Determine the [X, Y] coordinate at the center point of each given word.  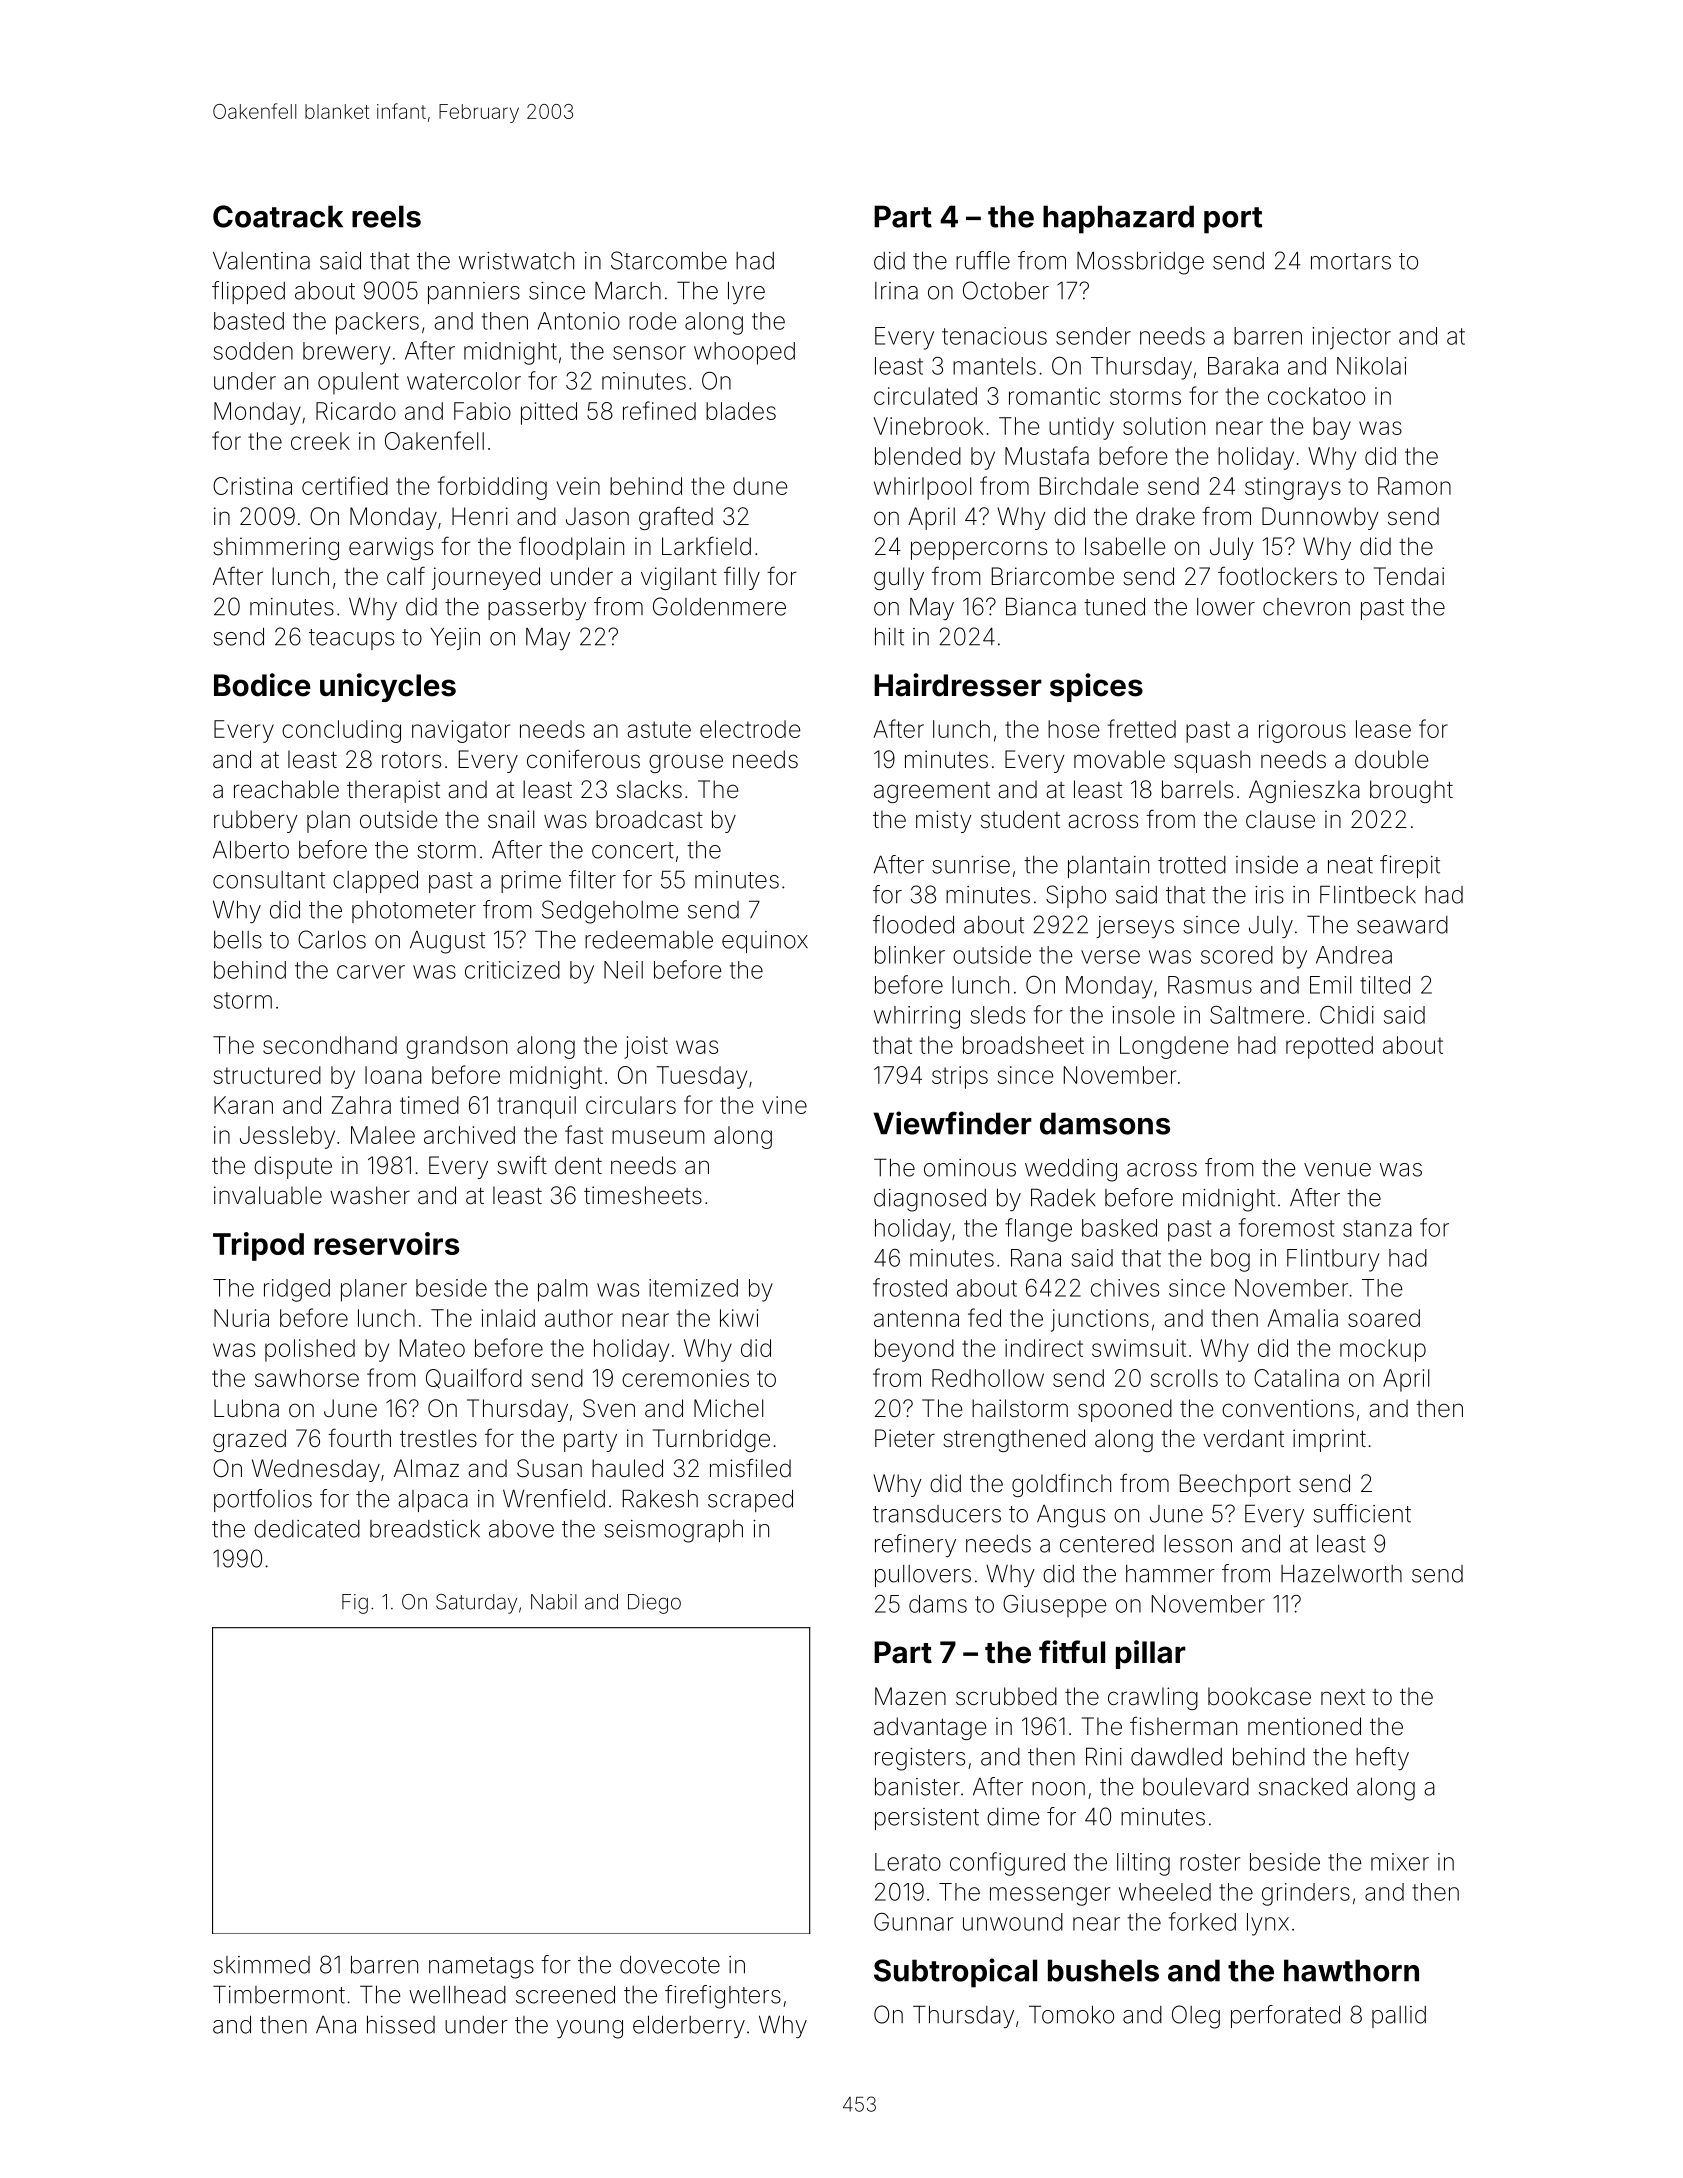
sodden [253, 351]
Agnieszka [1304, 791]
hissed [401, 2025]
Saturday [476, 1604]
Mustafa [1047, 455]
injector [1351, 338]
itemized [693, 1288]
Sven [609, 1408]
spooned [1125, 1410]
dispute [293, 1167]
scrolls [1184, 1378]
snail [511, 819]
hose [1074, 729]
